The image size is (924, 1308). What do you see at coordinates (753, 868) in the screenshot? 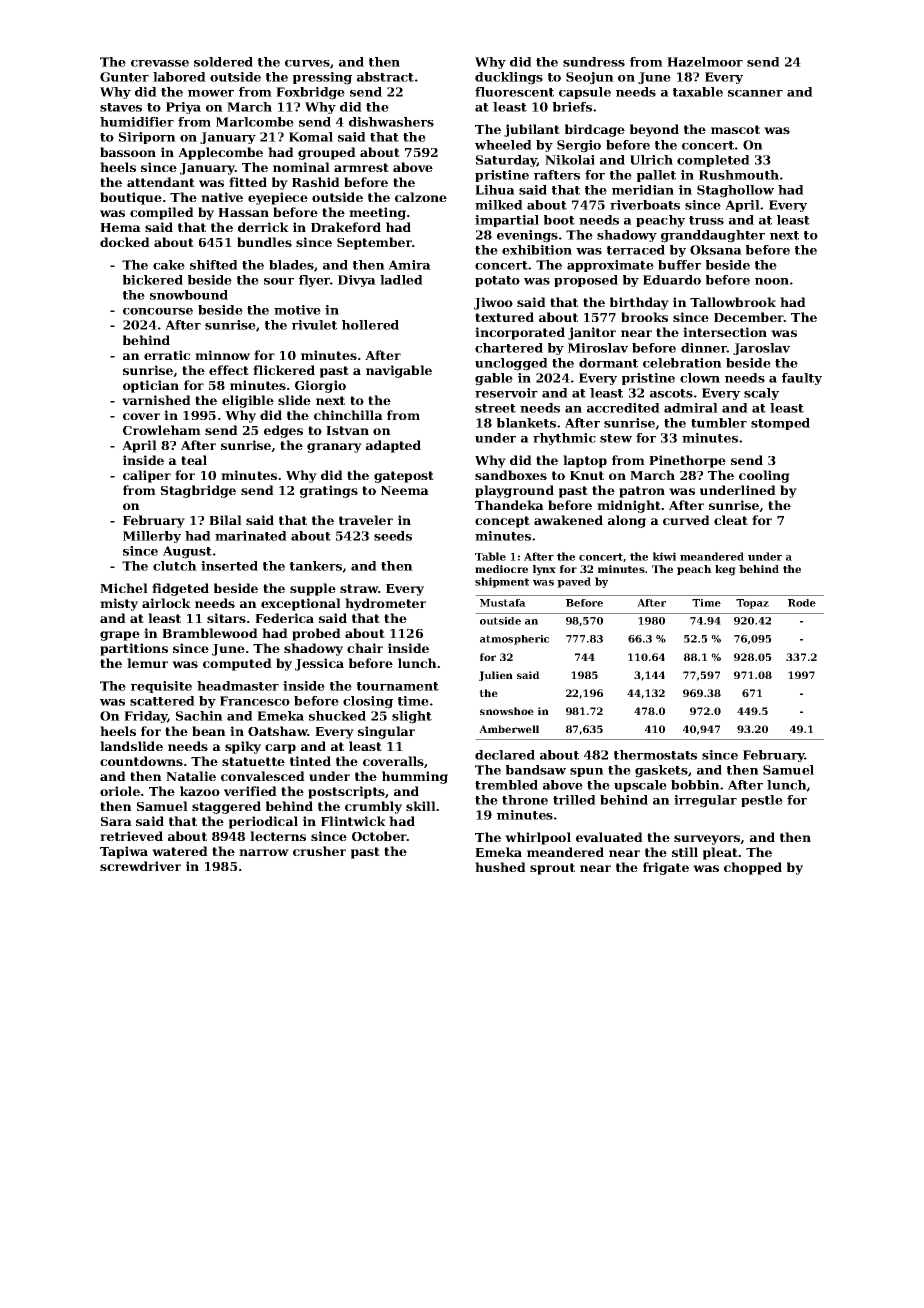
I see `chopped` at bounding box center [753, 868].
